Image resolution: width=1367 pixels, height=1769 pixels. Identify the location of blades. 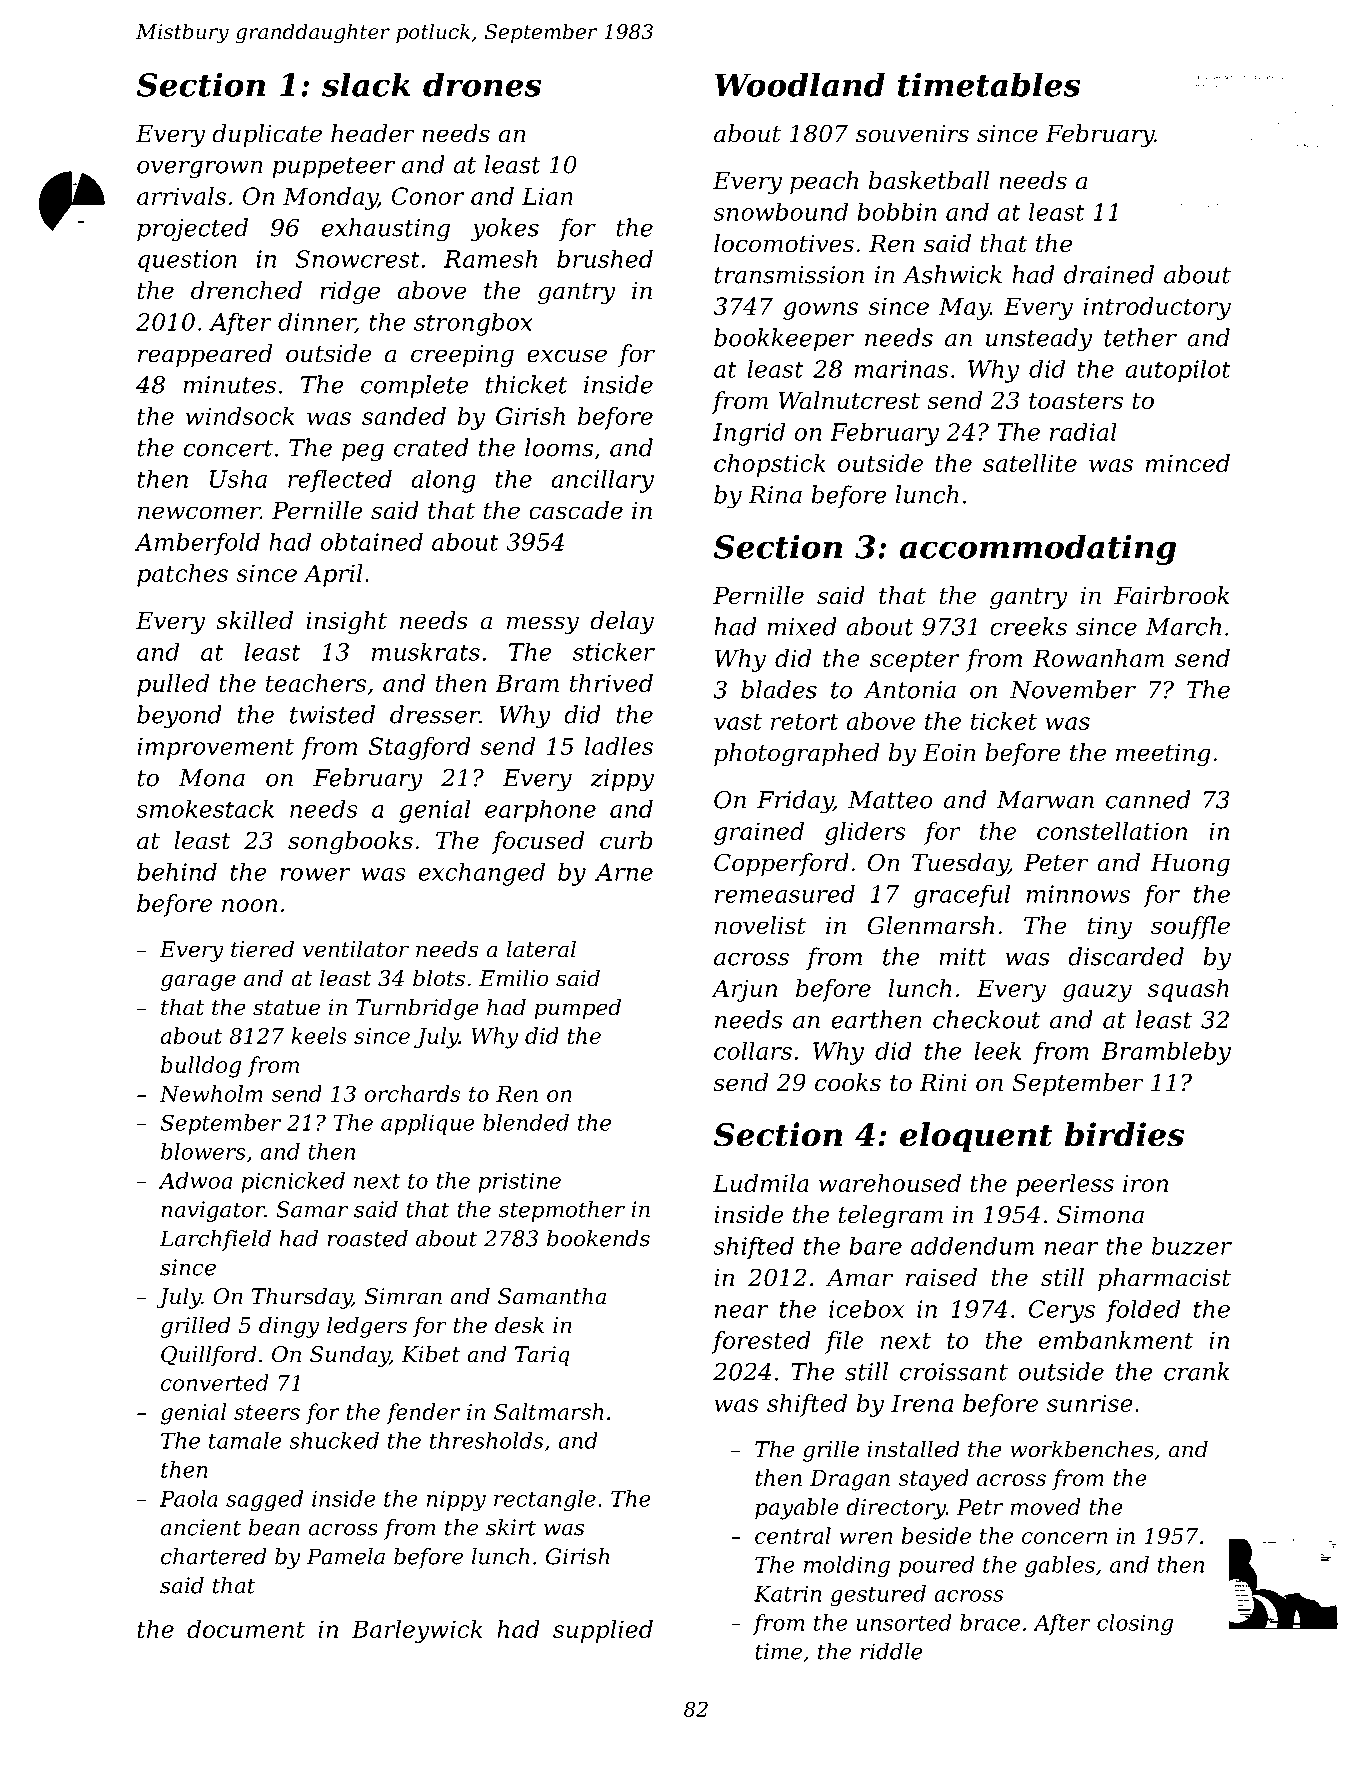
(779, 689).
